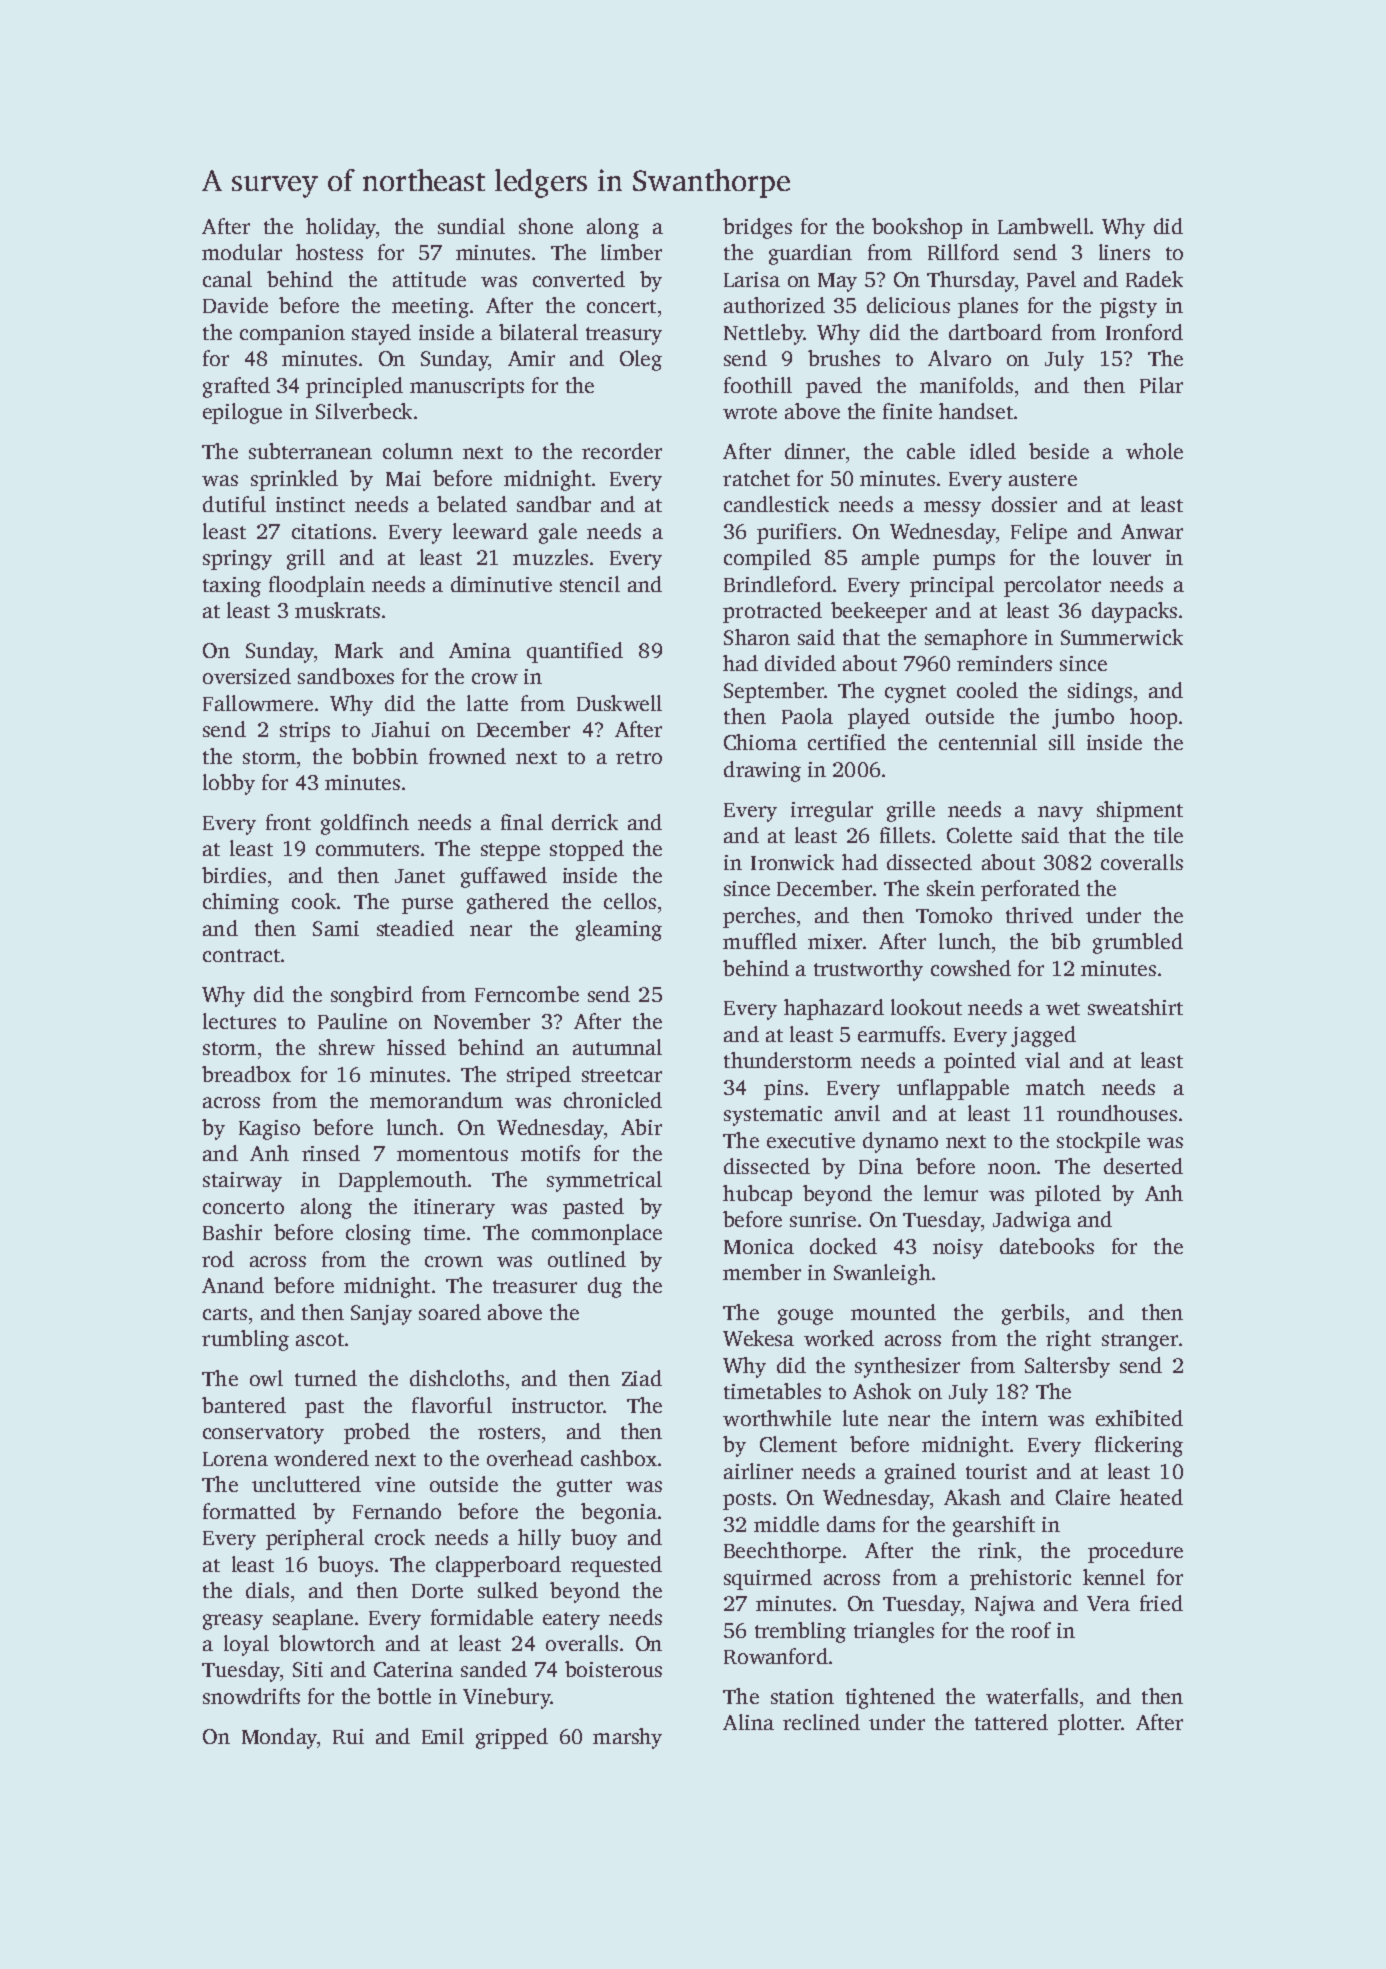 The image size is (1386, 1969). I want to click on stranger, so click(1140, 1342).
